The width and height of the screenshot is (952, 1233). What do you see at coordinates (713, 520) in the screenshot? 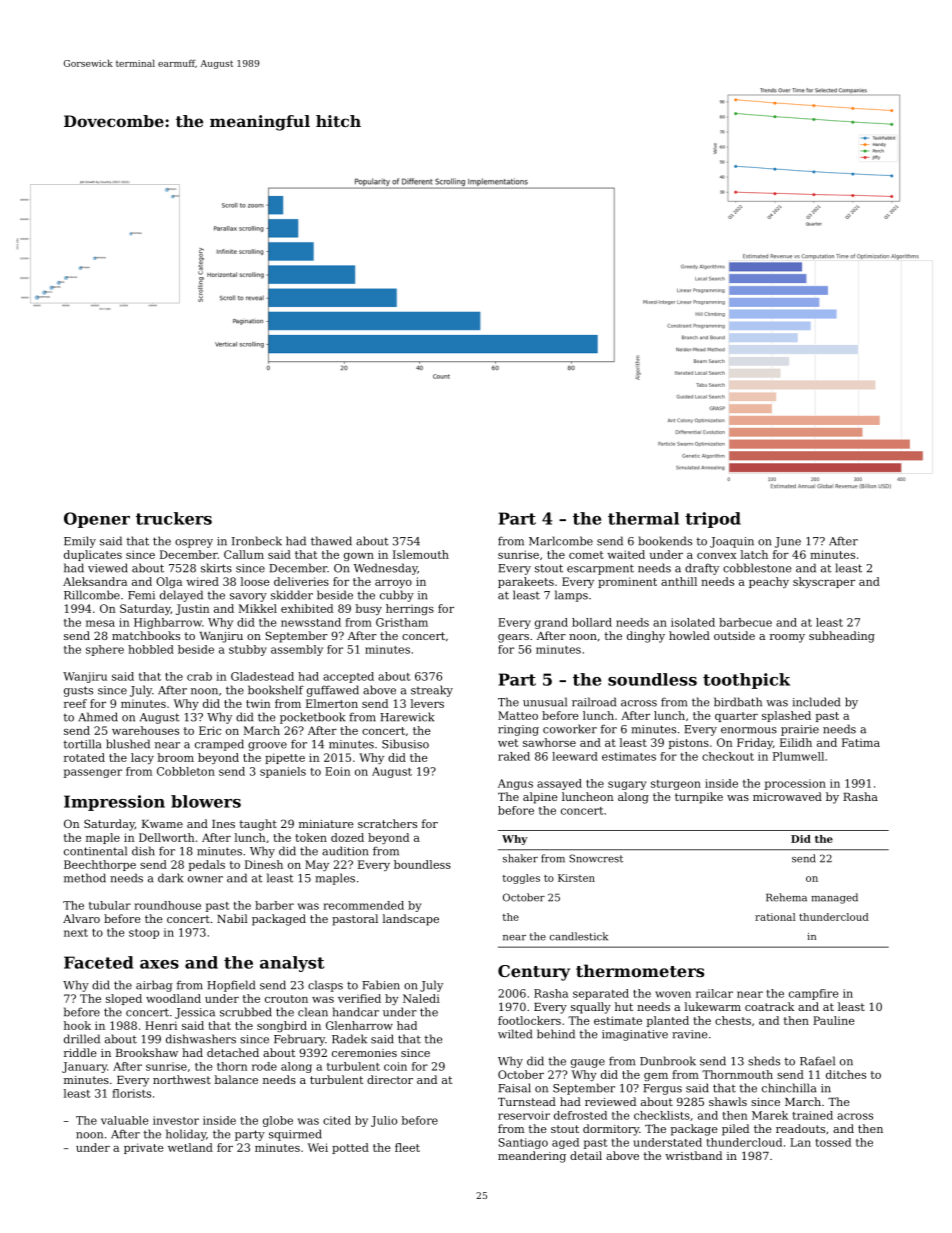
I see `tripod` at bounding box center [713, 520].
